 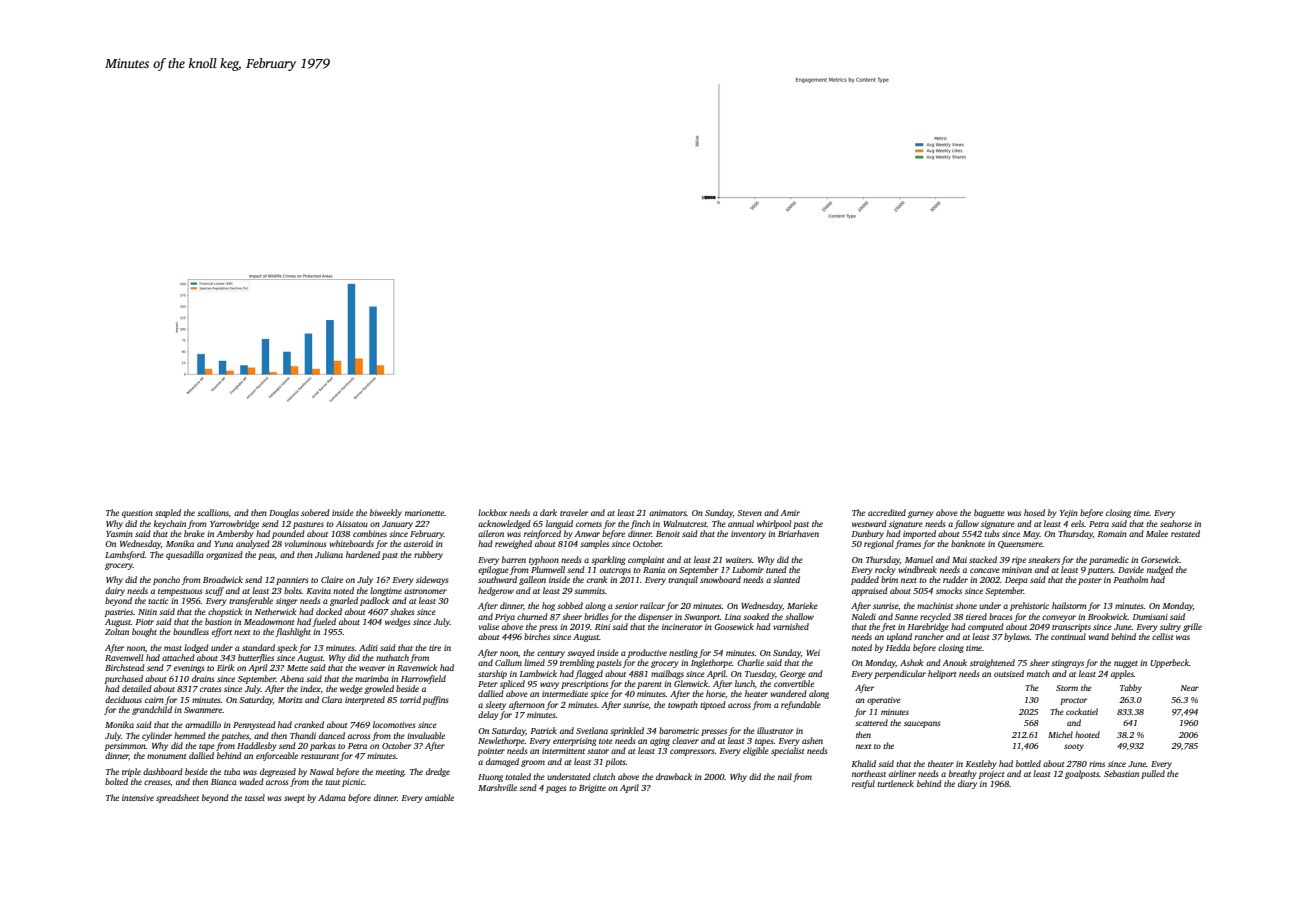 What do you see at coordinates (1169, 663) in the screenshot?
I see `Upperbeck` at bounding box center [1169, 663].
